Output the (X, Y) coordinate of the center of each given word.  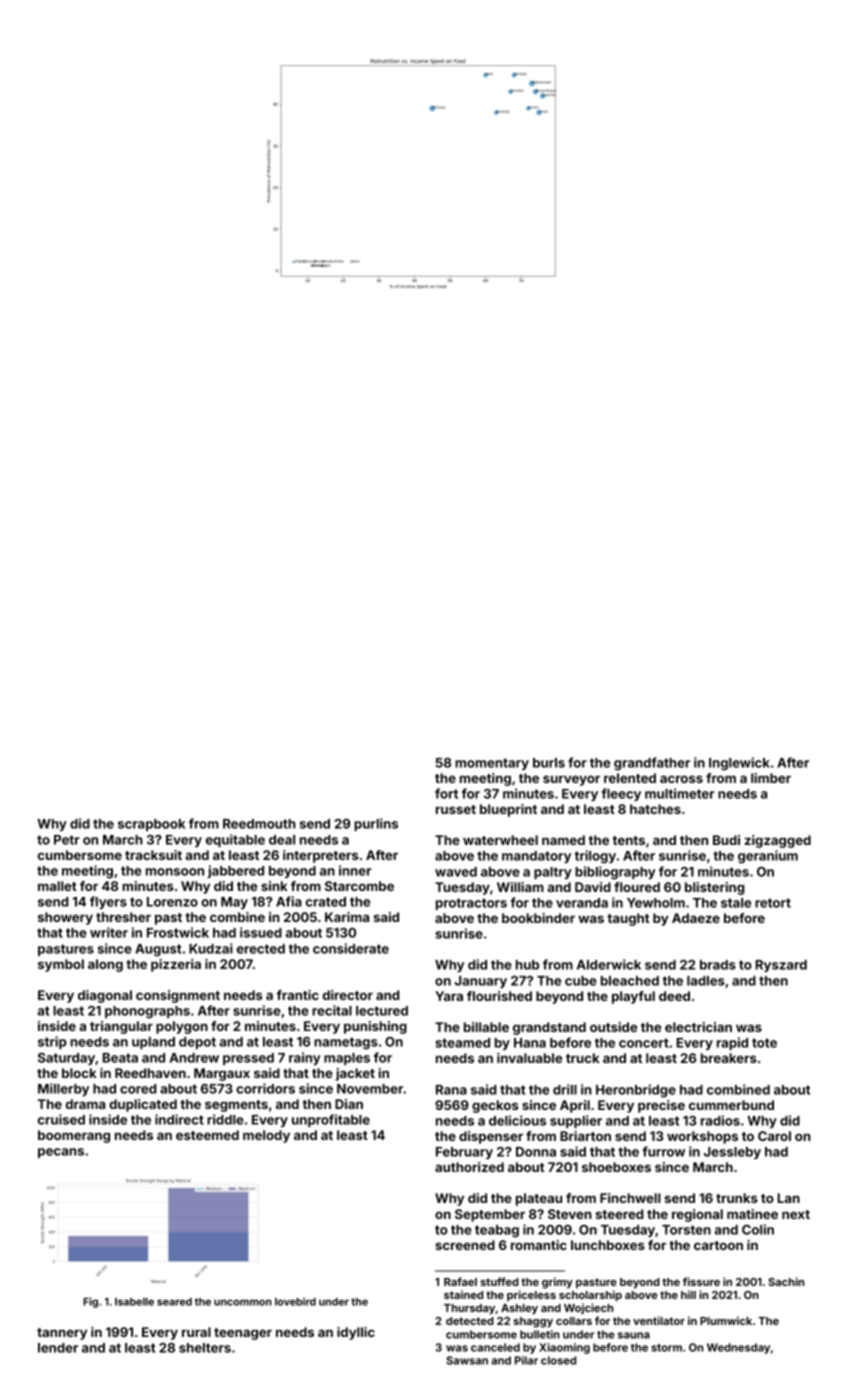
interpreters (320, 856)
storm (666, 1348)
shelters (205, 1348)
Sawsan (467, 1360)
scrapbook (151, 825)
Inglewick (739, 764)
